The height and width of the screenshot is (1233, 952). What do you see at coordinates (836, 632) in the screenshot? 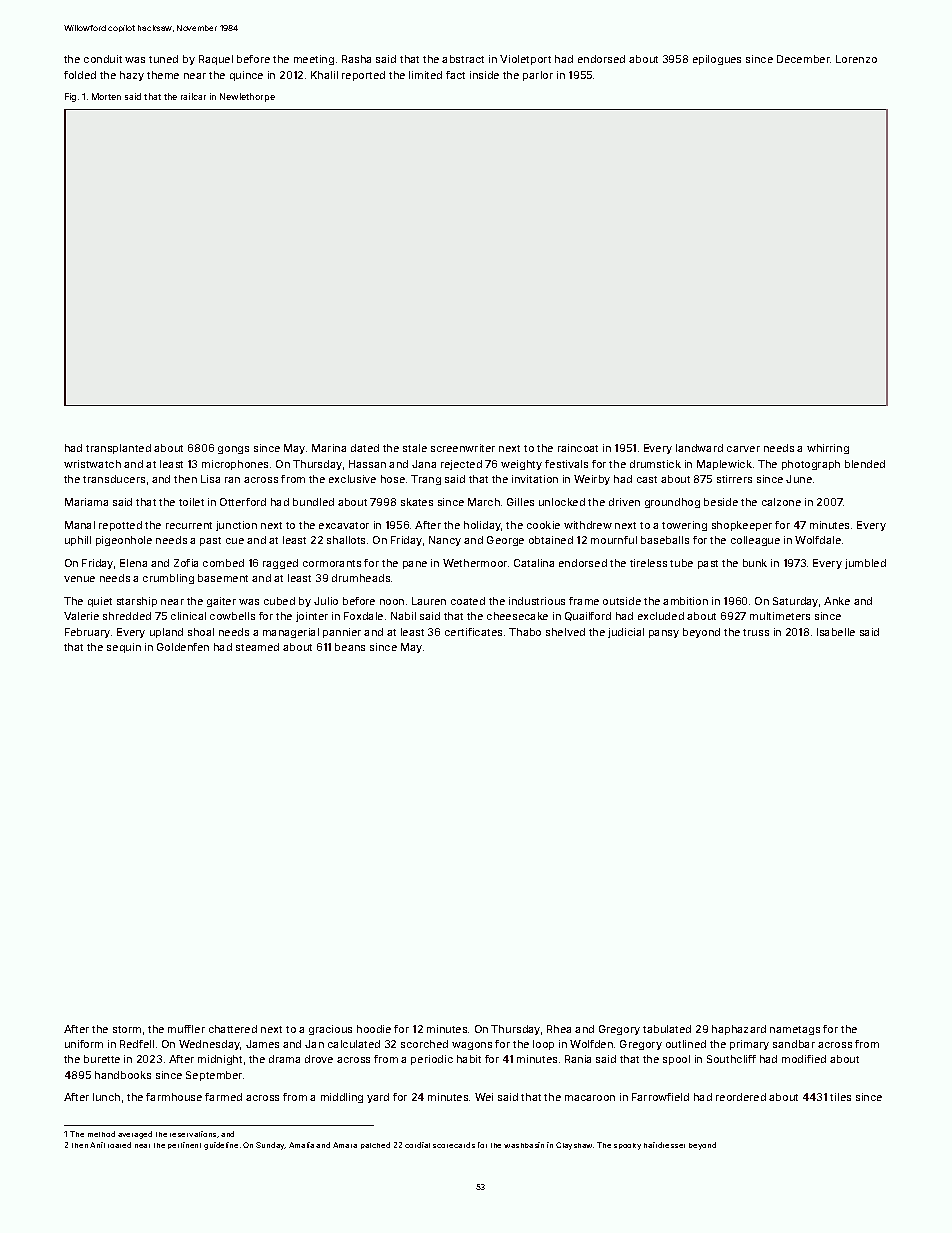
I see `Isabelle` at bounding box center [836, 632].
